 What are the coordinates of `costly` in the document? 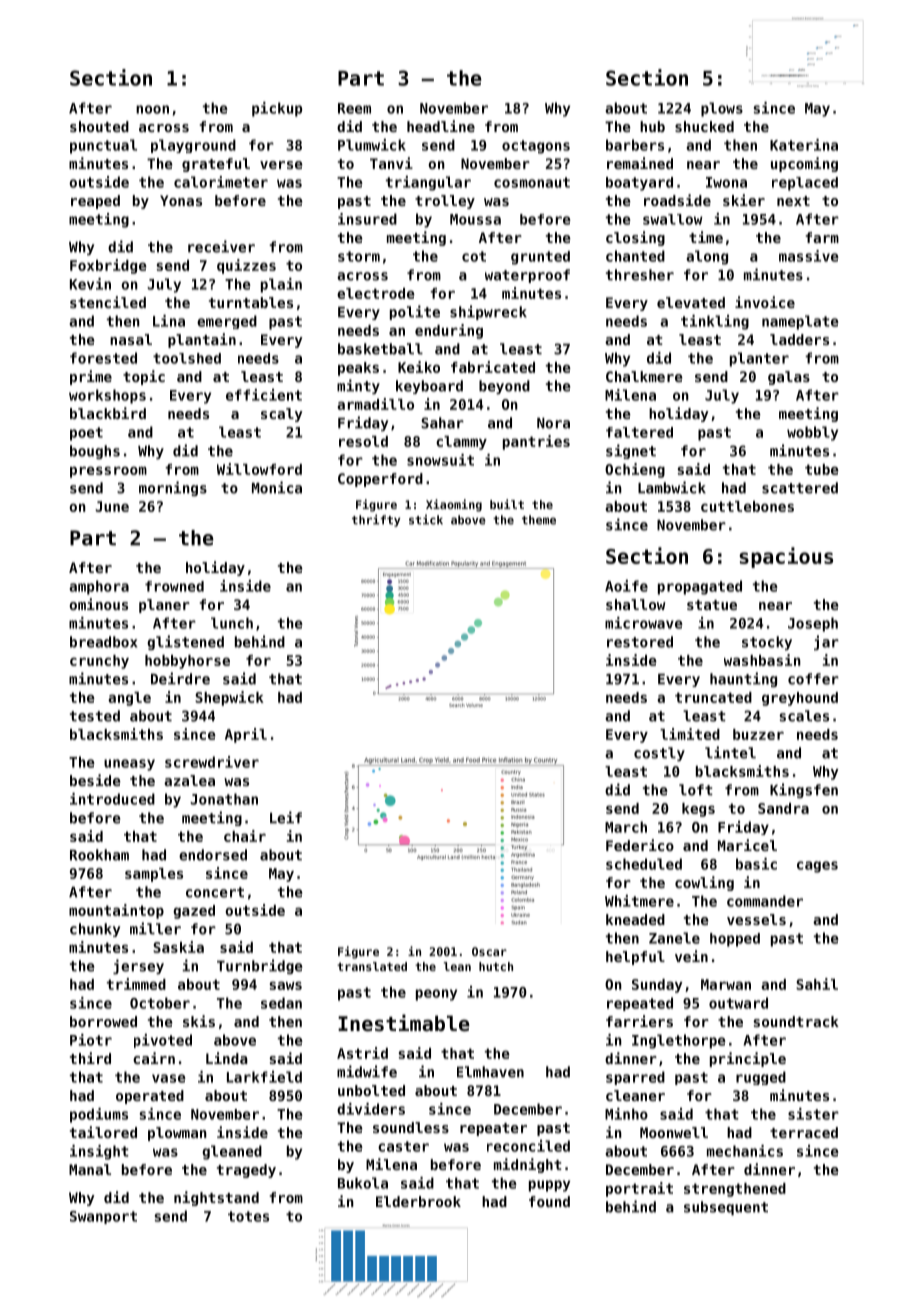 It's located at (659, 754).
